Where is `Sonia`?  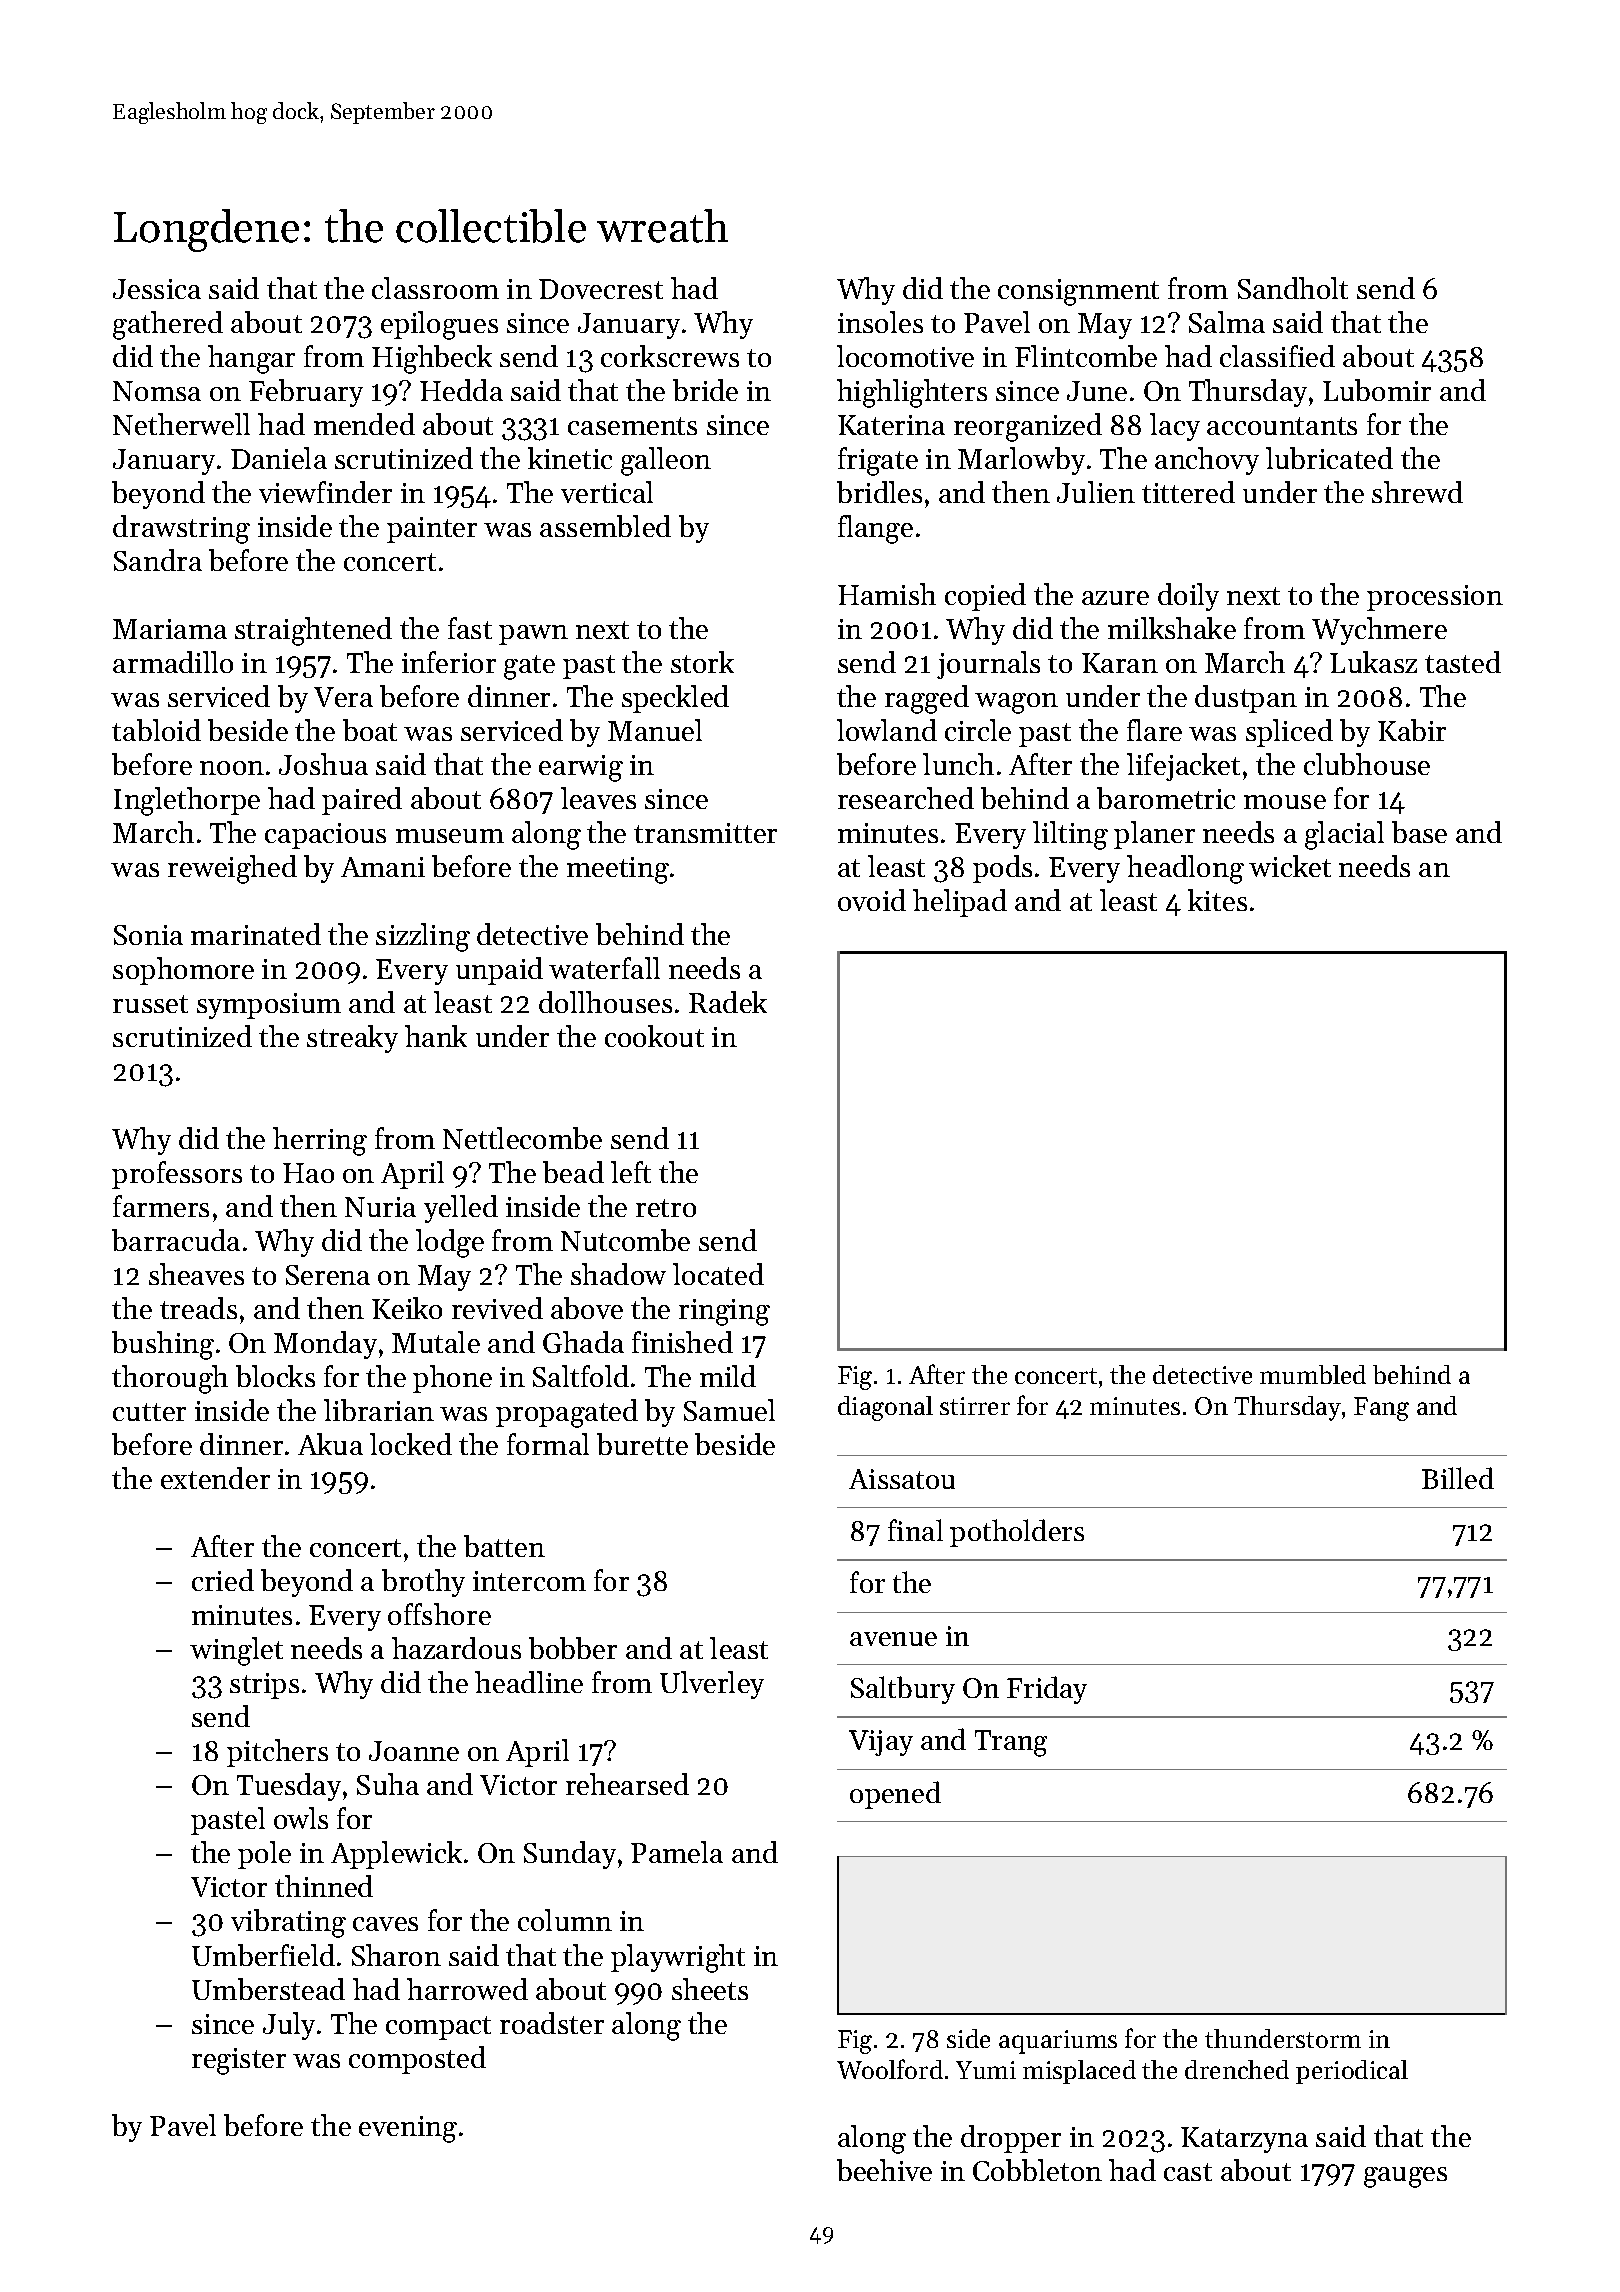
Sonia is located at coordinates (148, 935).
